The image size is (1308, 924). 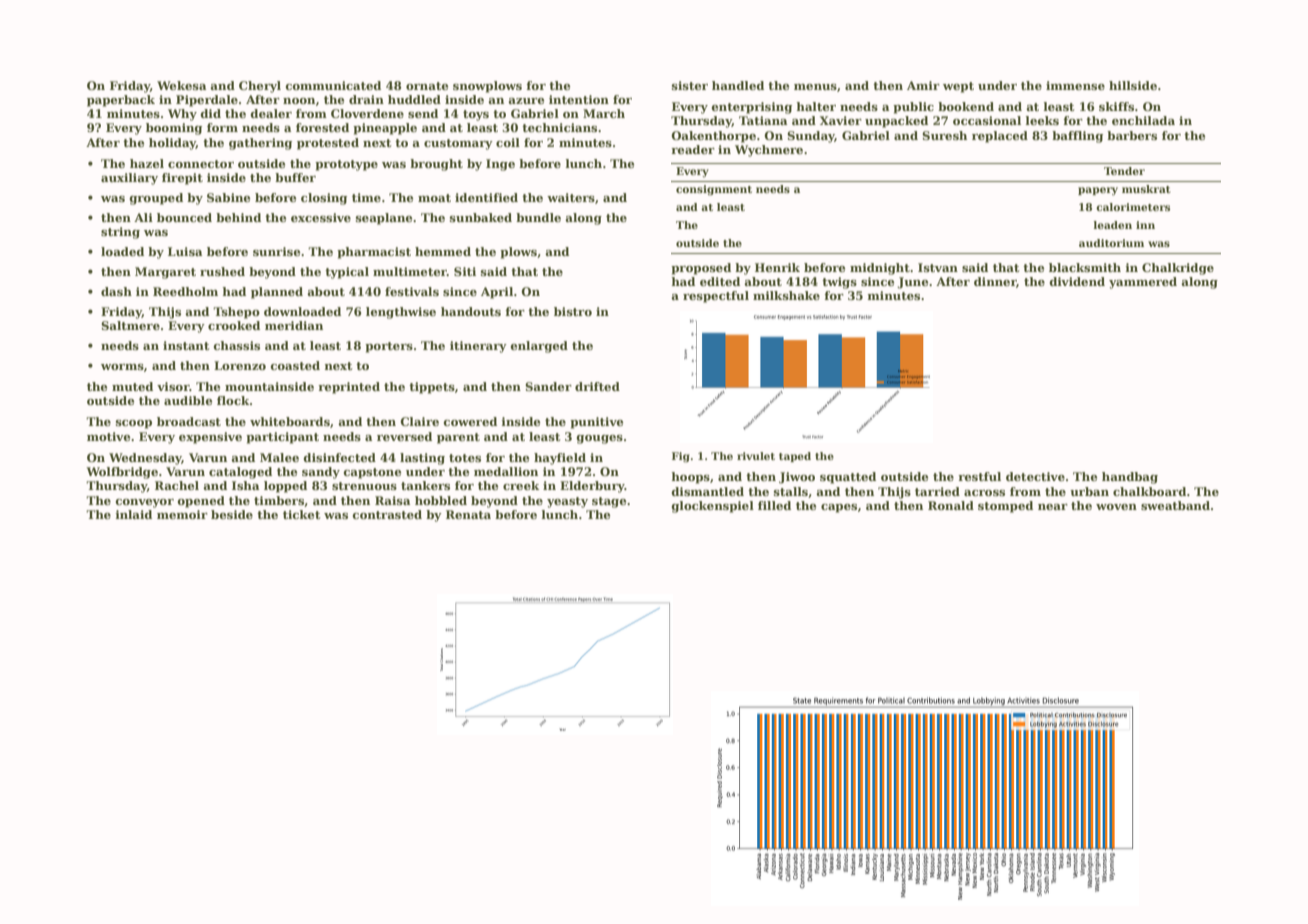 I want to click on Raisa, so click(x=393, y=500).
